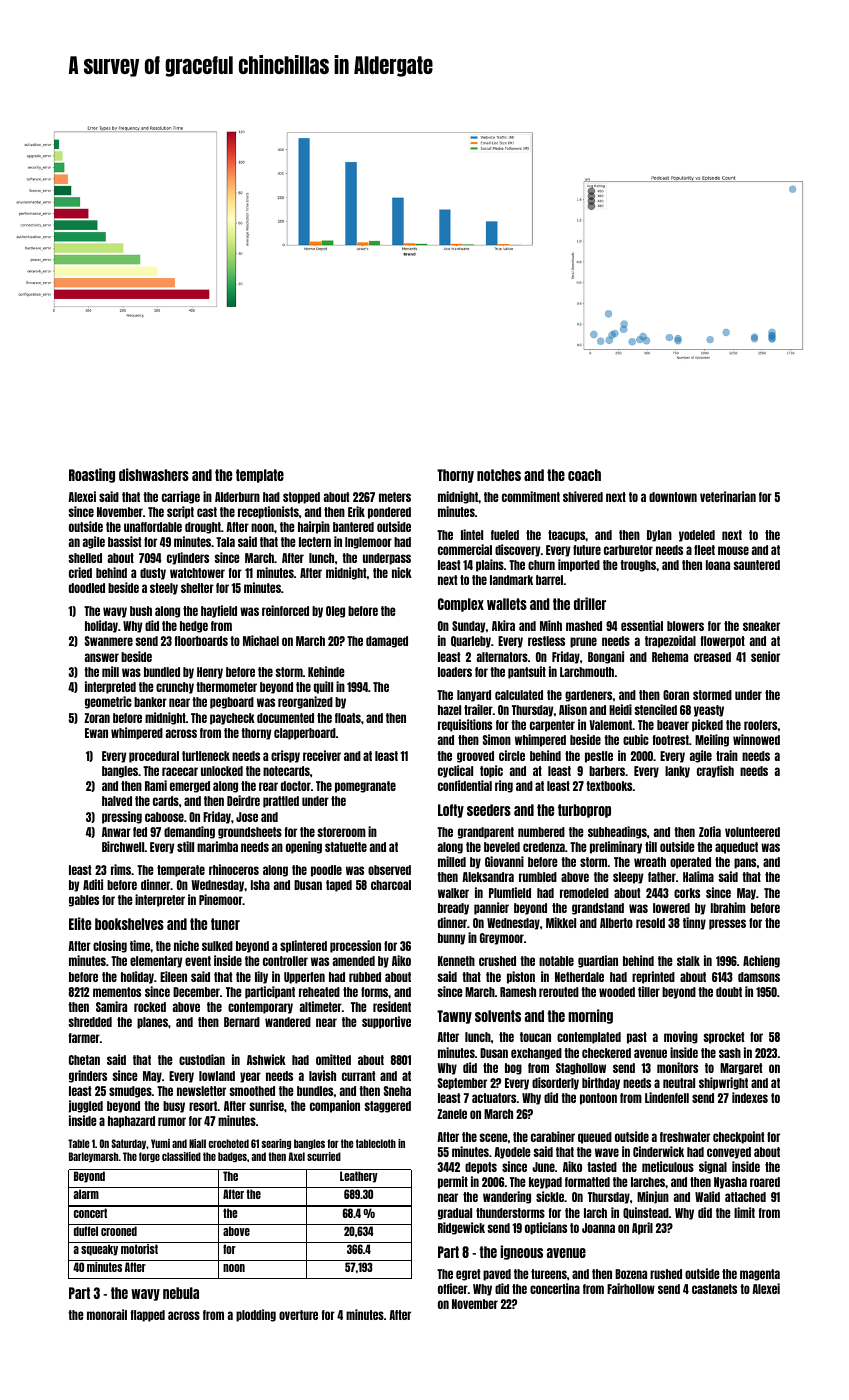 The width and height of the screenshot is (849, 1400). What do you see at coordinates (685, 1137) in the screenshot?
I see `freshwater` at bounding box center [685, 1137].
